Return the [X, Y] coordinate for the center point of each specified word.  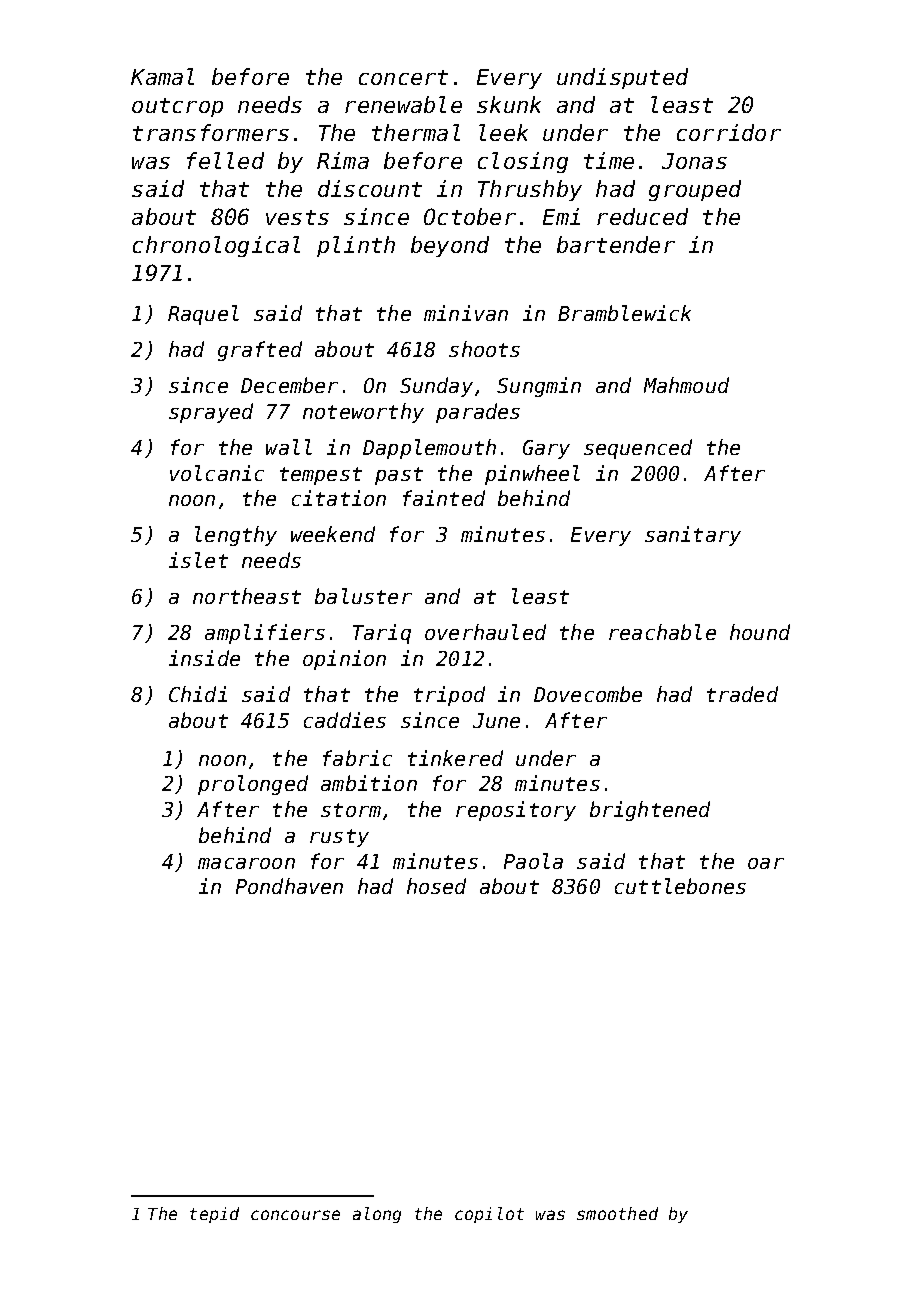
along [377, 1215]
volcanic [217, 473]
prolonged [253, 785]
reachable [662, 632]
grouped [695, 190]
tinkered [455, 758]
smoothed [617, 1213]
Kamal [162, 76]
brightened [650, 811]
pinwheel [532, 475]
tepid [214, 1215]
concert [403, 77]
